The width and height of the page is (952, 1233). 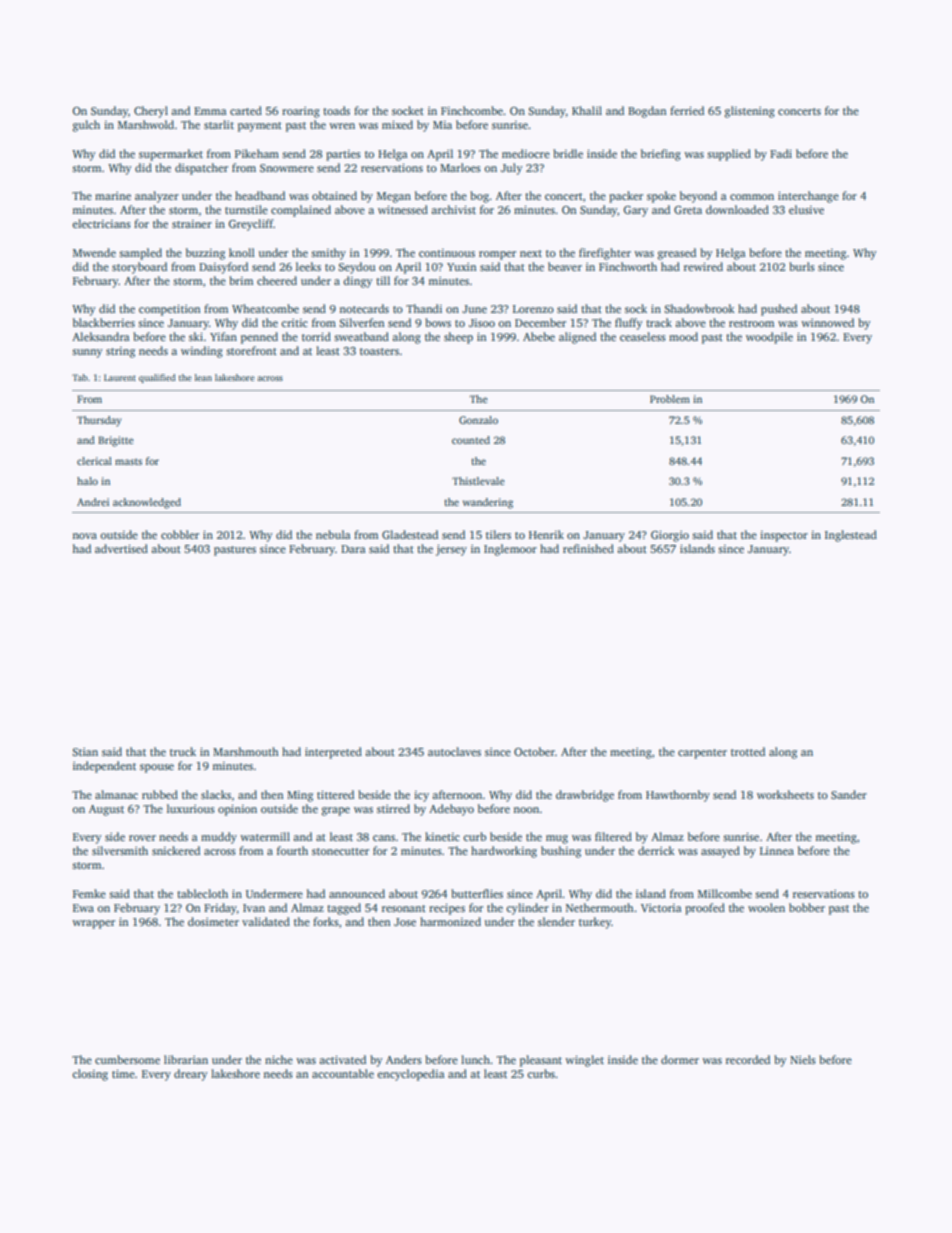 What do you see at coordinates (584, 1061) in the page?
I see `winglet` at bounding box center [584, 1061].
